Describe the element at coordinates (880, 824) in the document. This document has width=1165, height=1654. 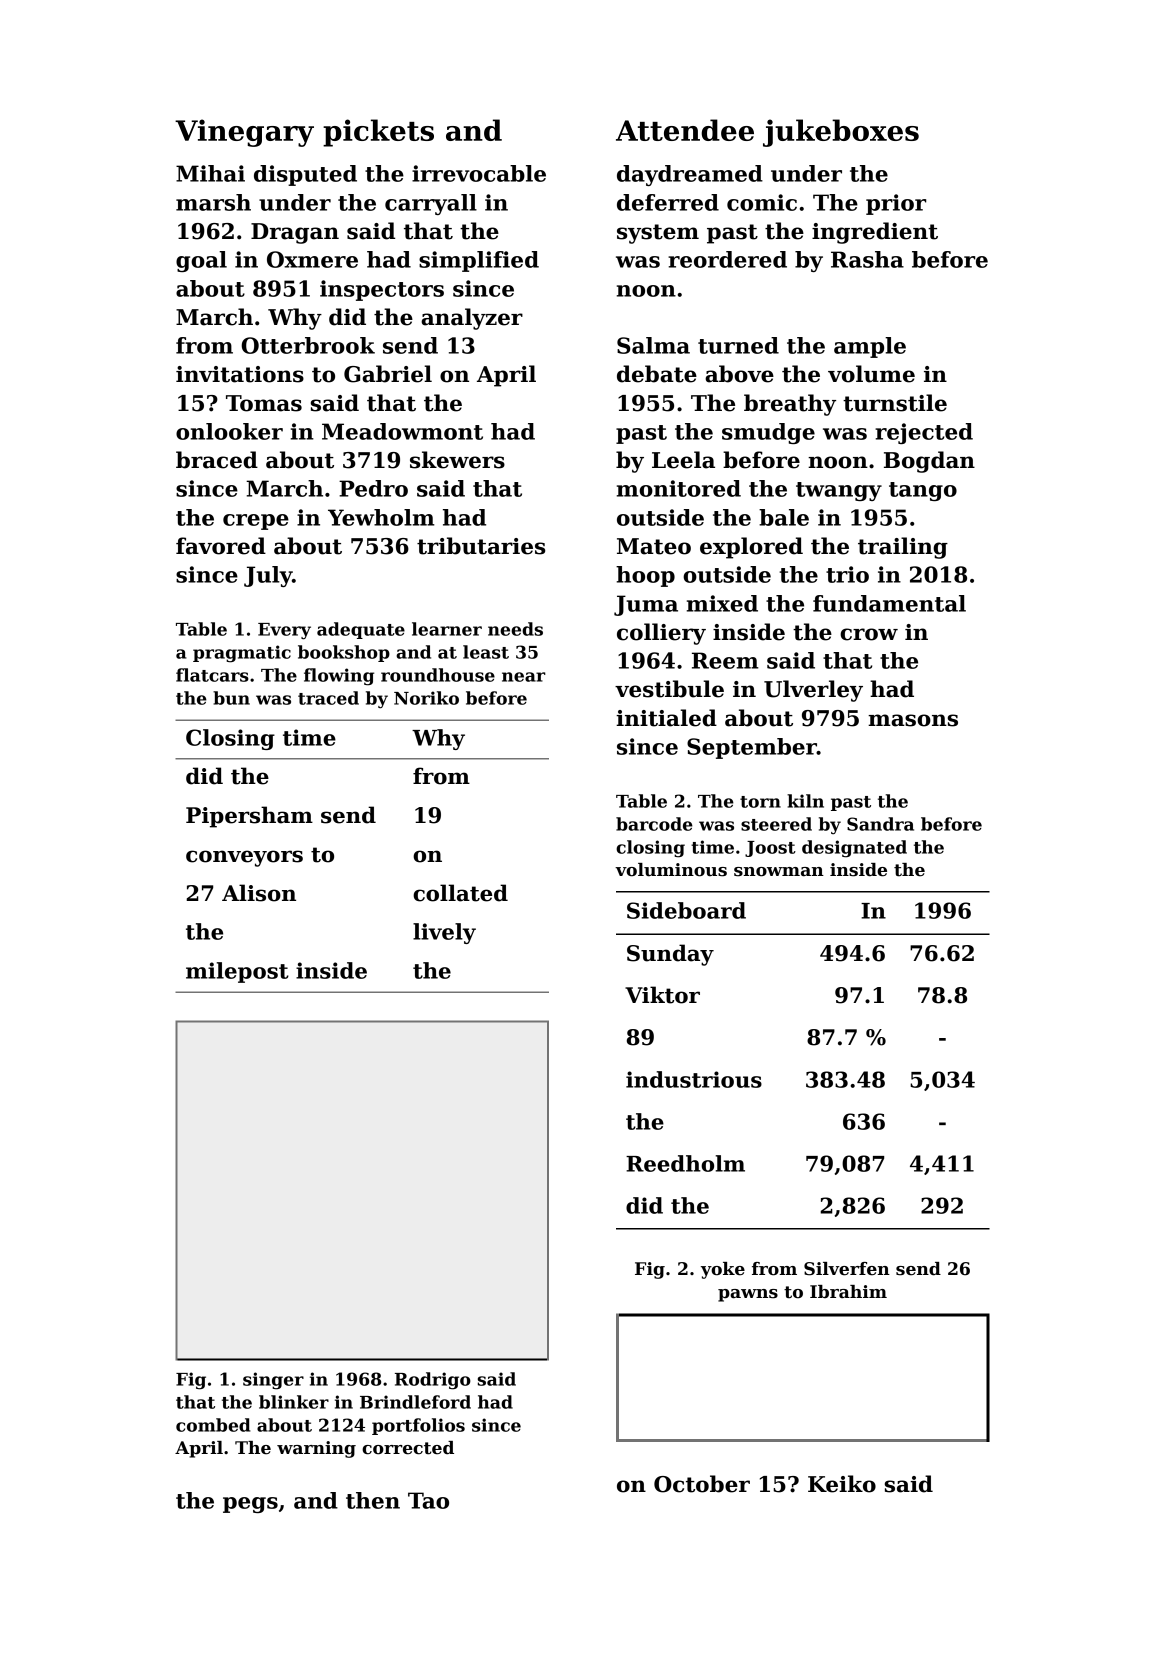
I see `Sandra` at that location.
